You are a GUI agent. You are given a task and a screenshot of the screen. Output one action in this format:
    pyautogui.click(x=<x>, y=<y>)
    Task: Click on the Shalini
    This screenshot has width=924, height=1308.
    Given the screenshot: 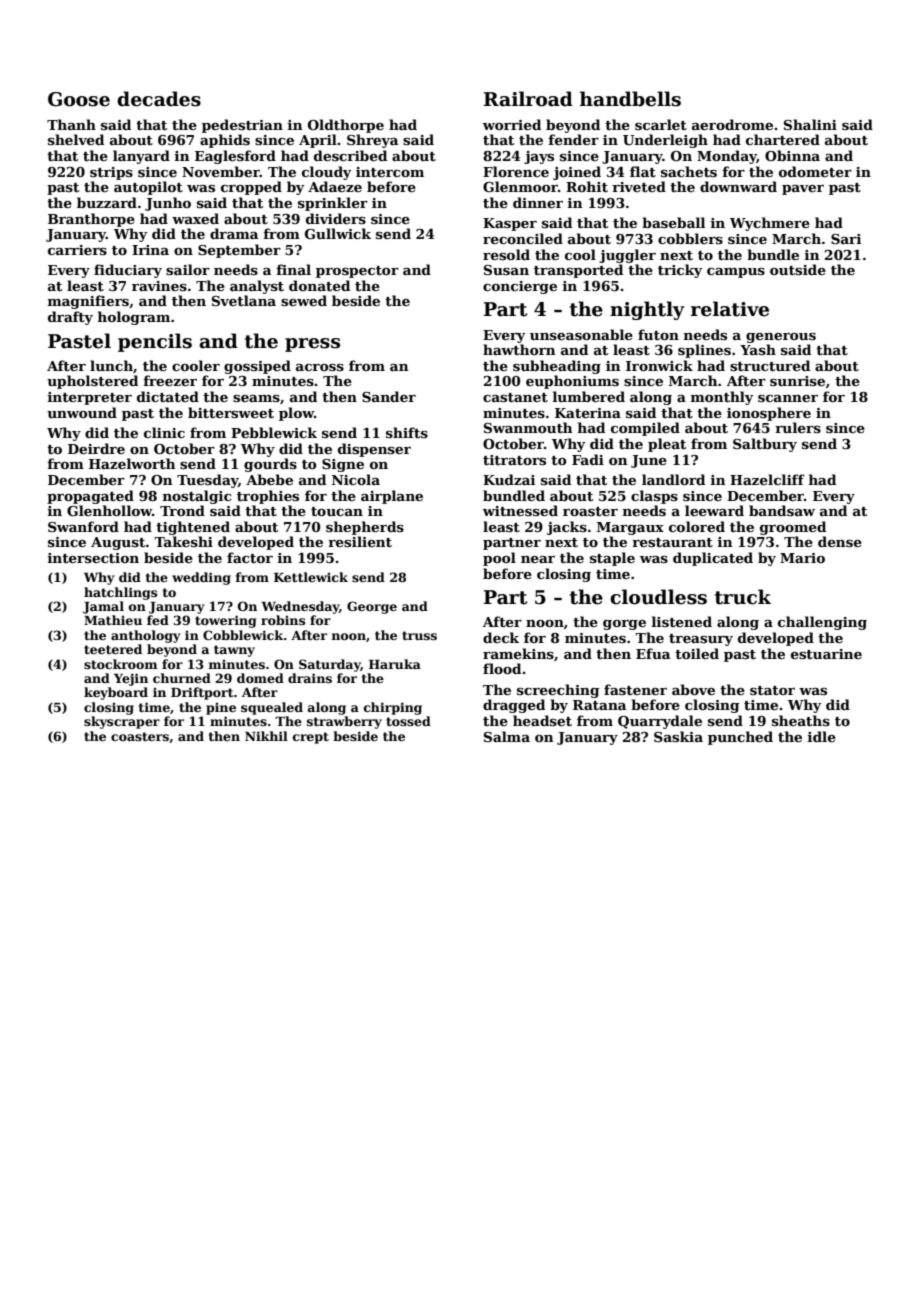 What is the action you would take?
    pyautogui.click(x=810, y=124)
